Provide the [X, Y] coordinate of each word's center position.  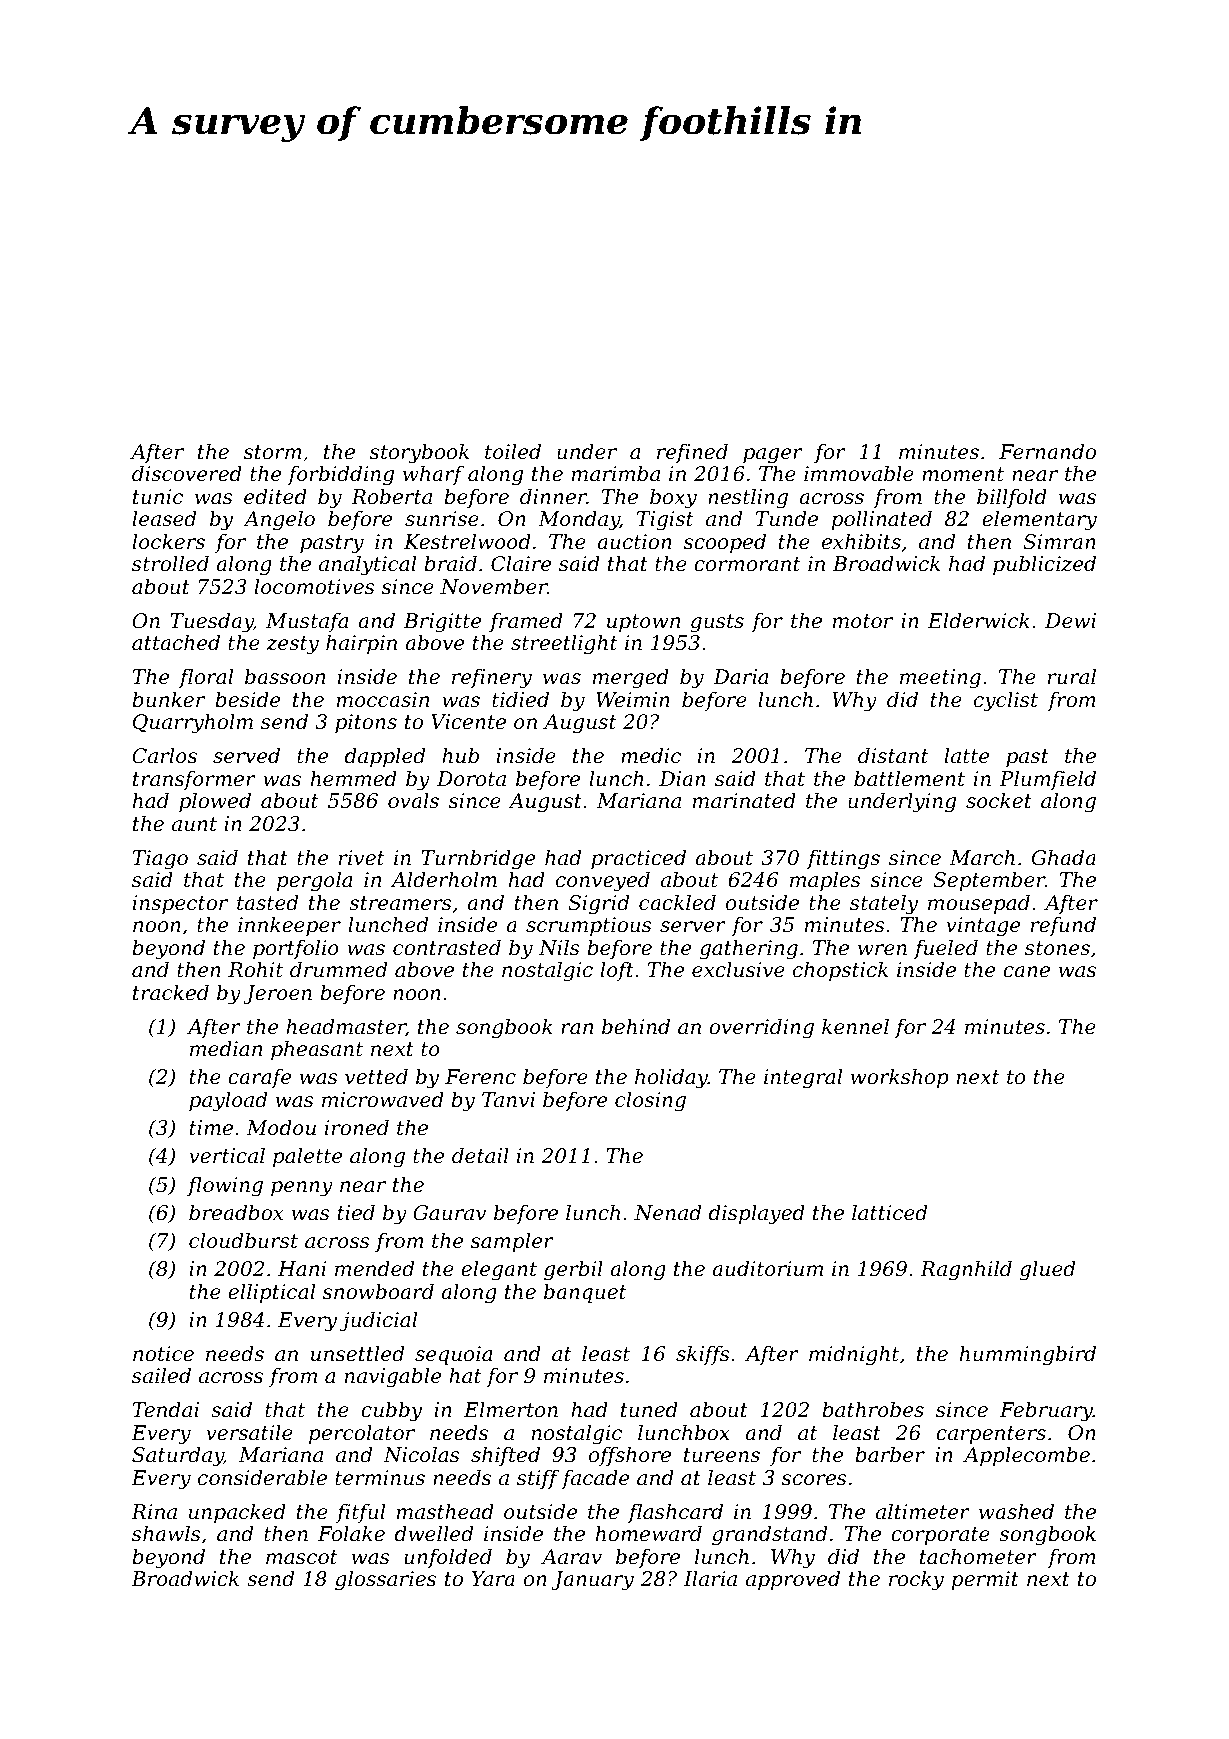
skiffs [703, 1355]
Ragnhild [966, 1270]
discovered [187, 473]
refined [692, 453]
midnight [854, 1355]
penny [302, 1189]
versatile [249, 1432]
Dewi [1070, 621]
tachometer [978, 1556]
